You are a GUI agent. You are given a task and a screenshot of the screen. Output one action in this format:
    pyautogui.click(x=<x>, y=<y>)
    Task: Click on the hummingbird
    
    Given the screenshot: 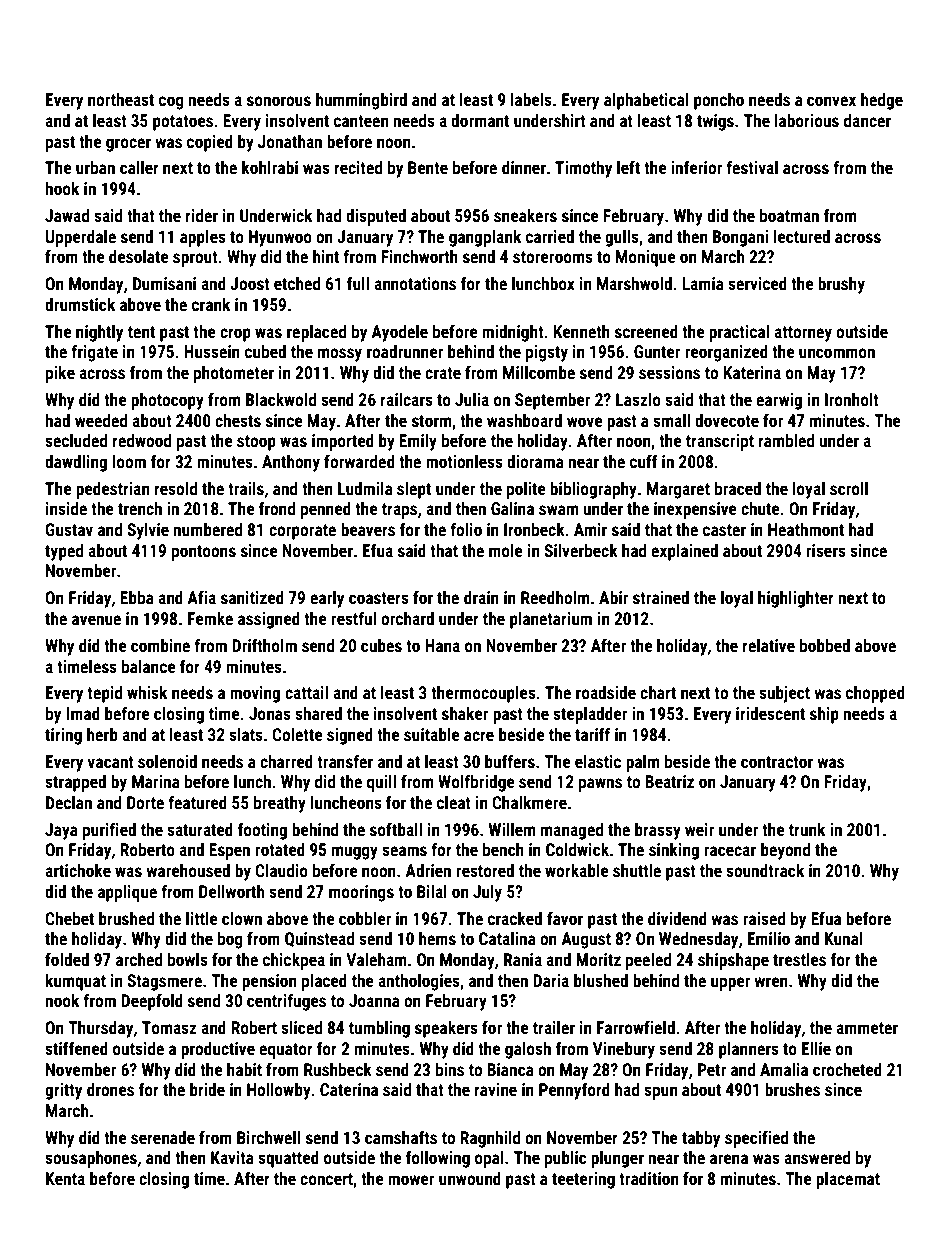 What is the action you would take?
    pyautogui.click(x=361, y=101)
